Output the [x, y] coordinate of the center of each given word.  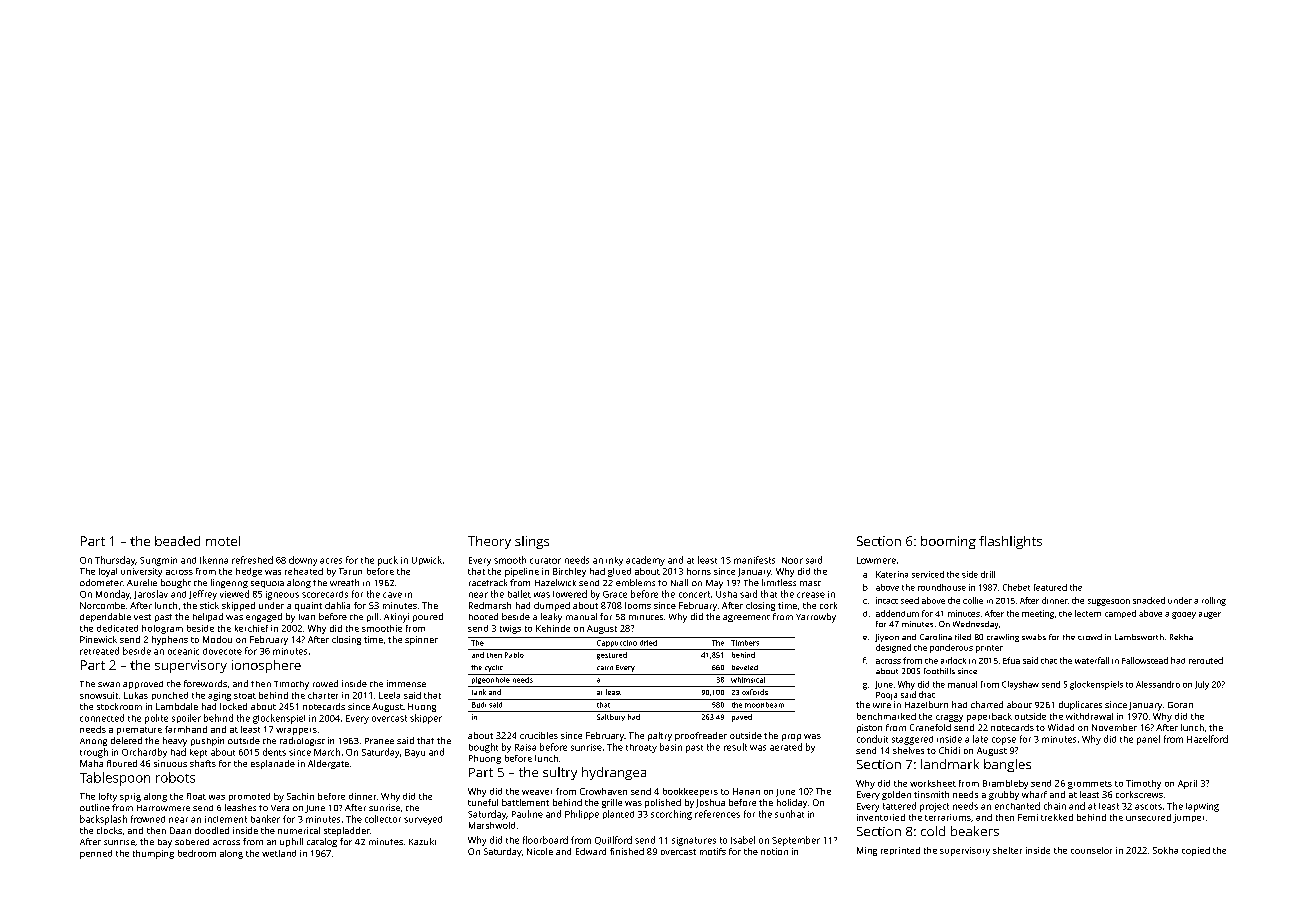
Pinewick [98, 639]
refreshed [252, 560]
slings [532, 542]
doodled [212, 830]
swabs [1034, 637]
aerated [786, 747]
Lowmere [876, 560]
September [796, 841]
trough [94, 753]
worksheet [933, 783]
